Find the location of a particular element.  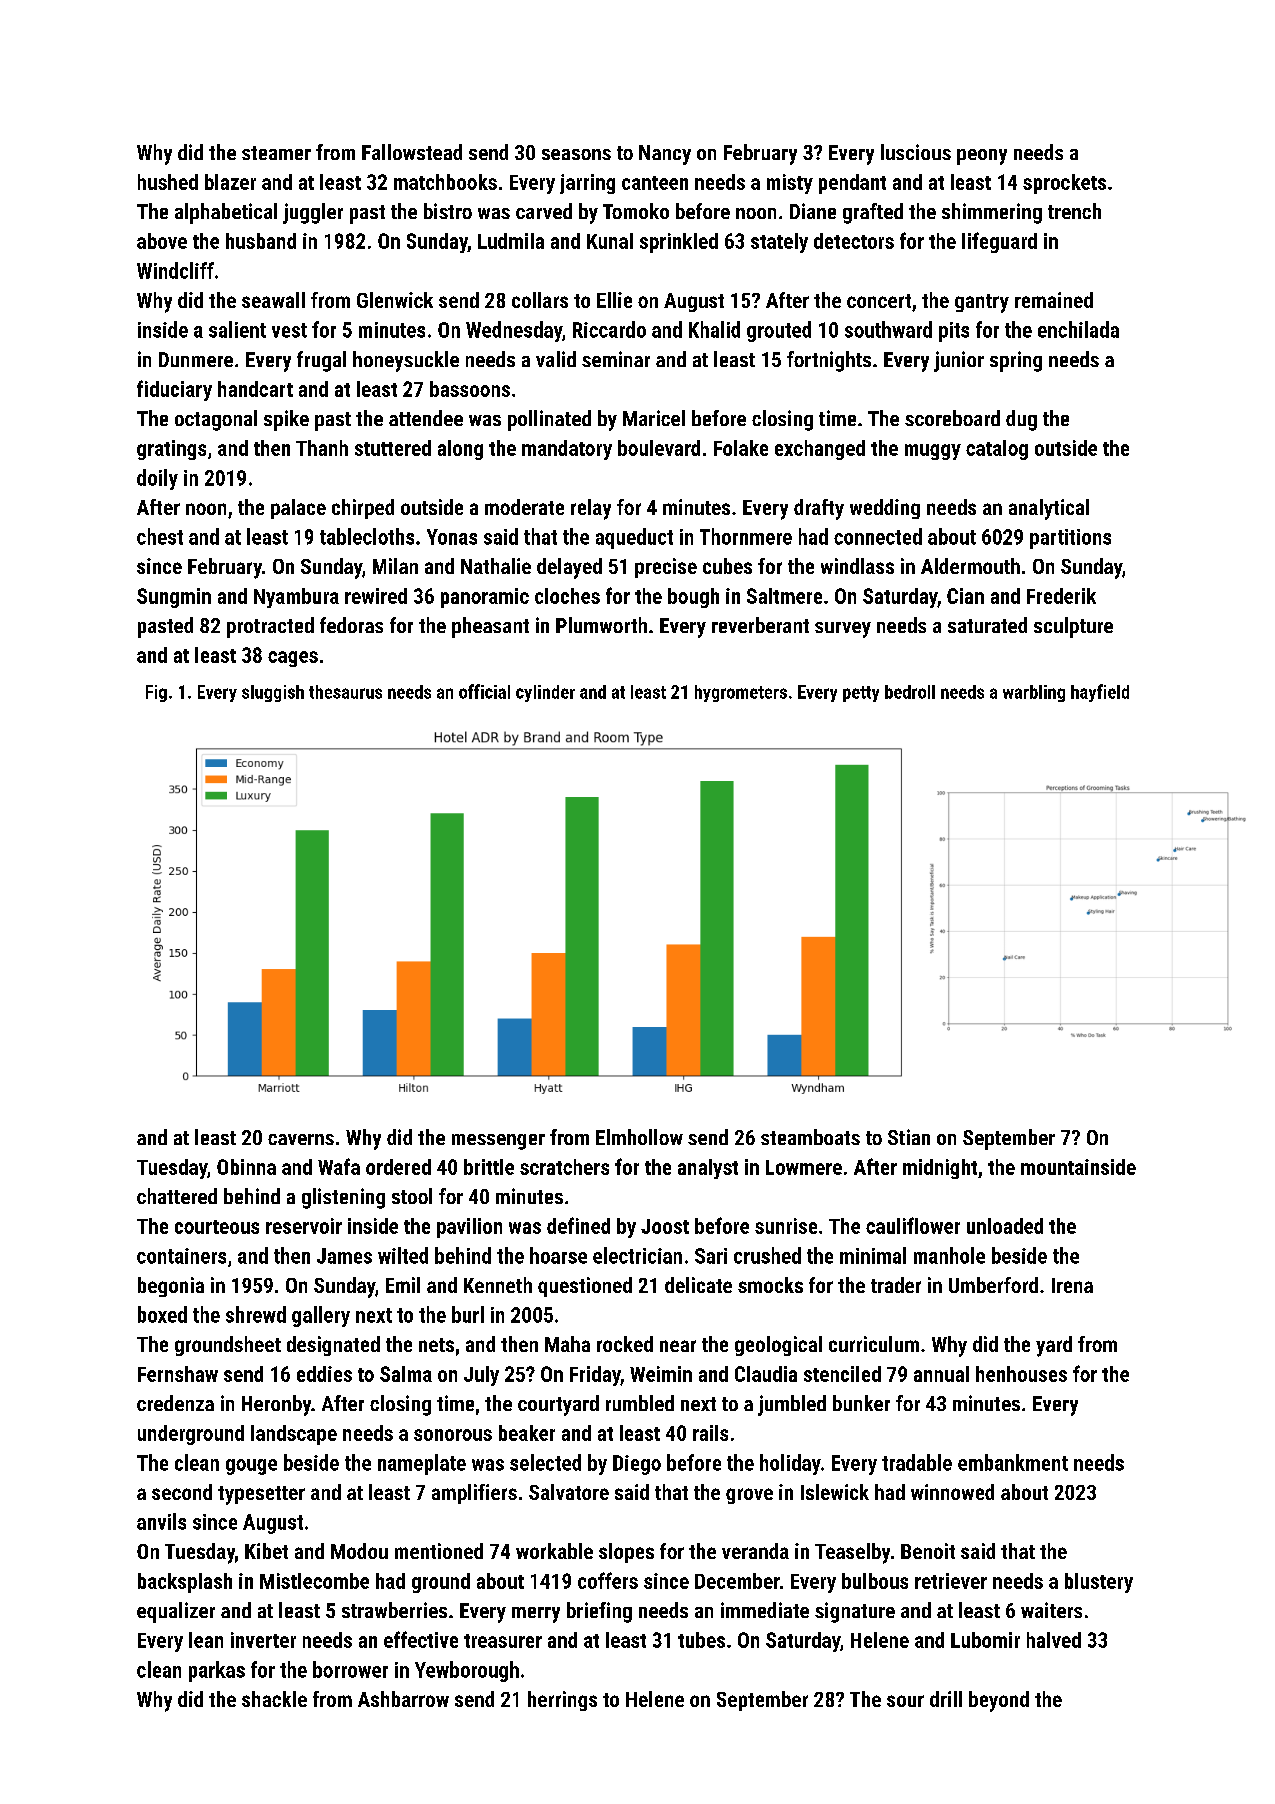

analytical is located at coordinates (1049, 509).
